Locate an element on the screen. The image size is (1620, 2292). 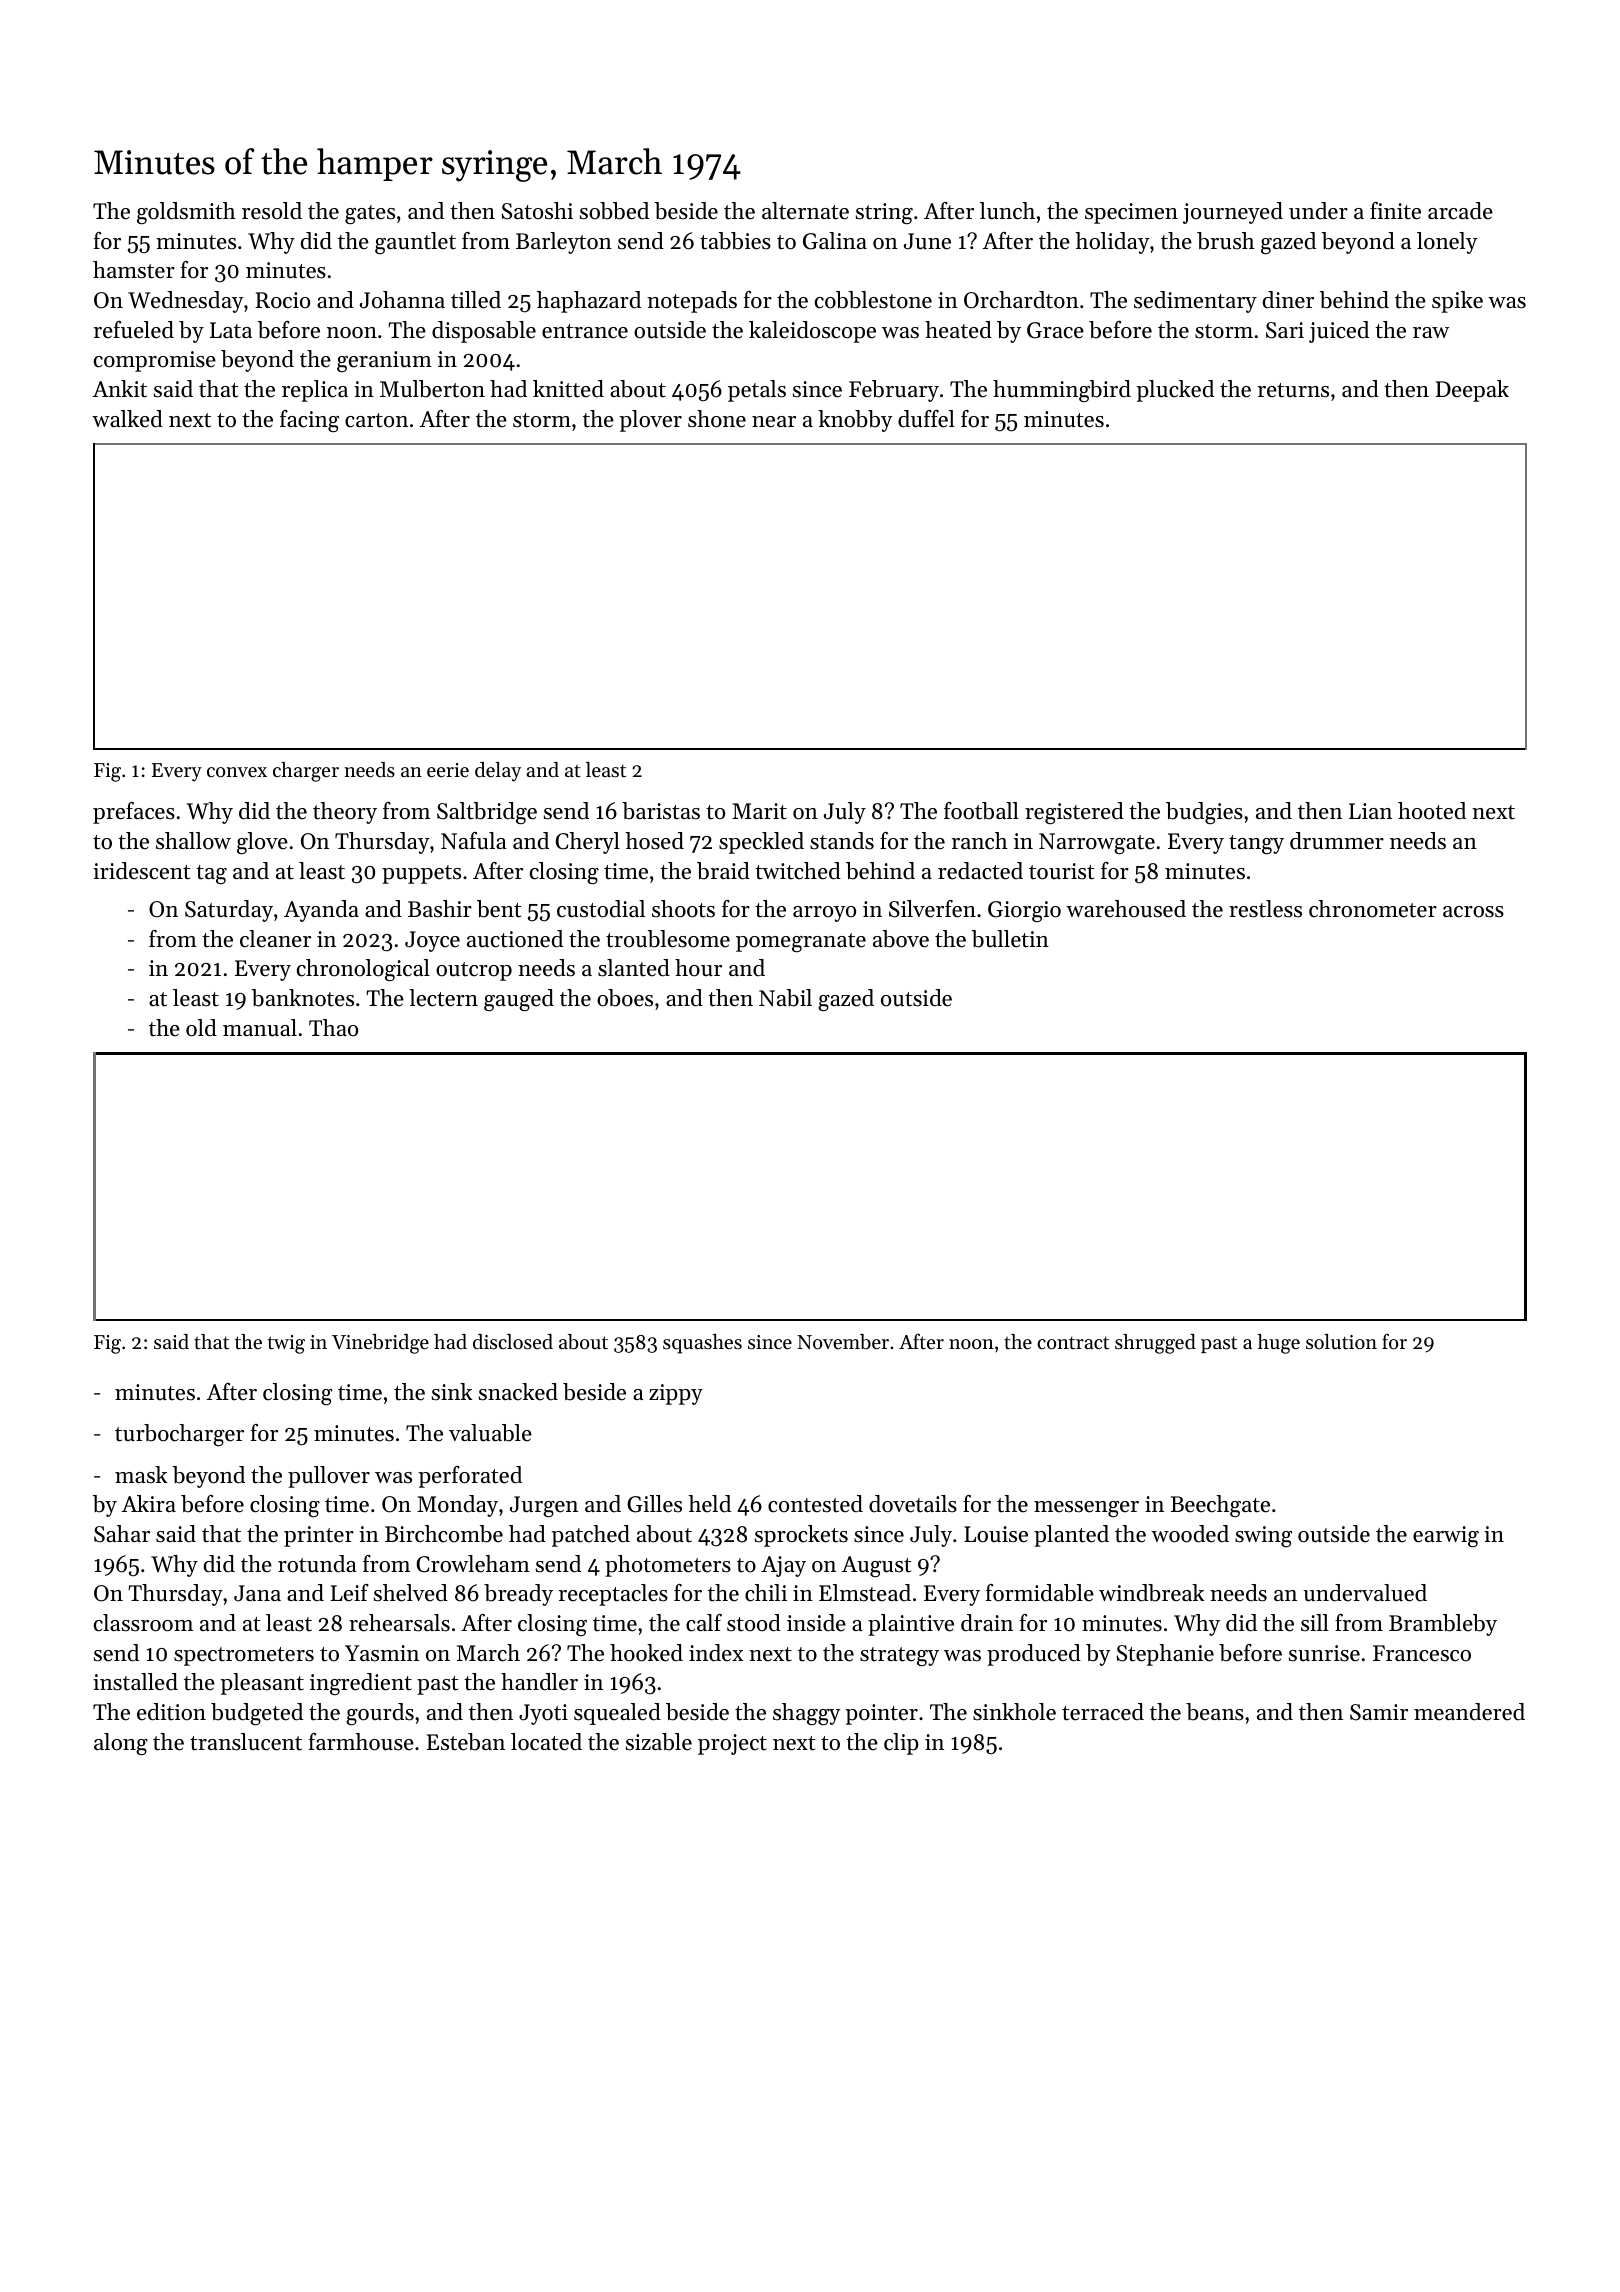
Nabil is located at coordinates (785, 998).
